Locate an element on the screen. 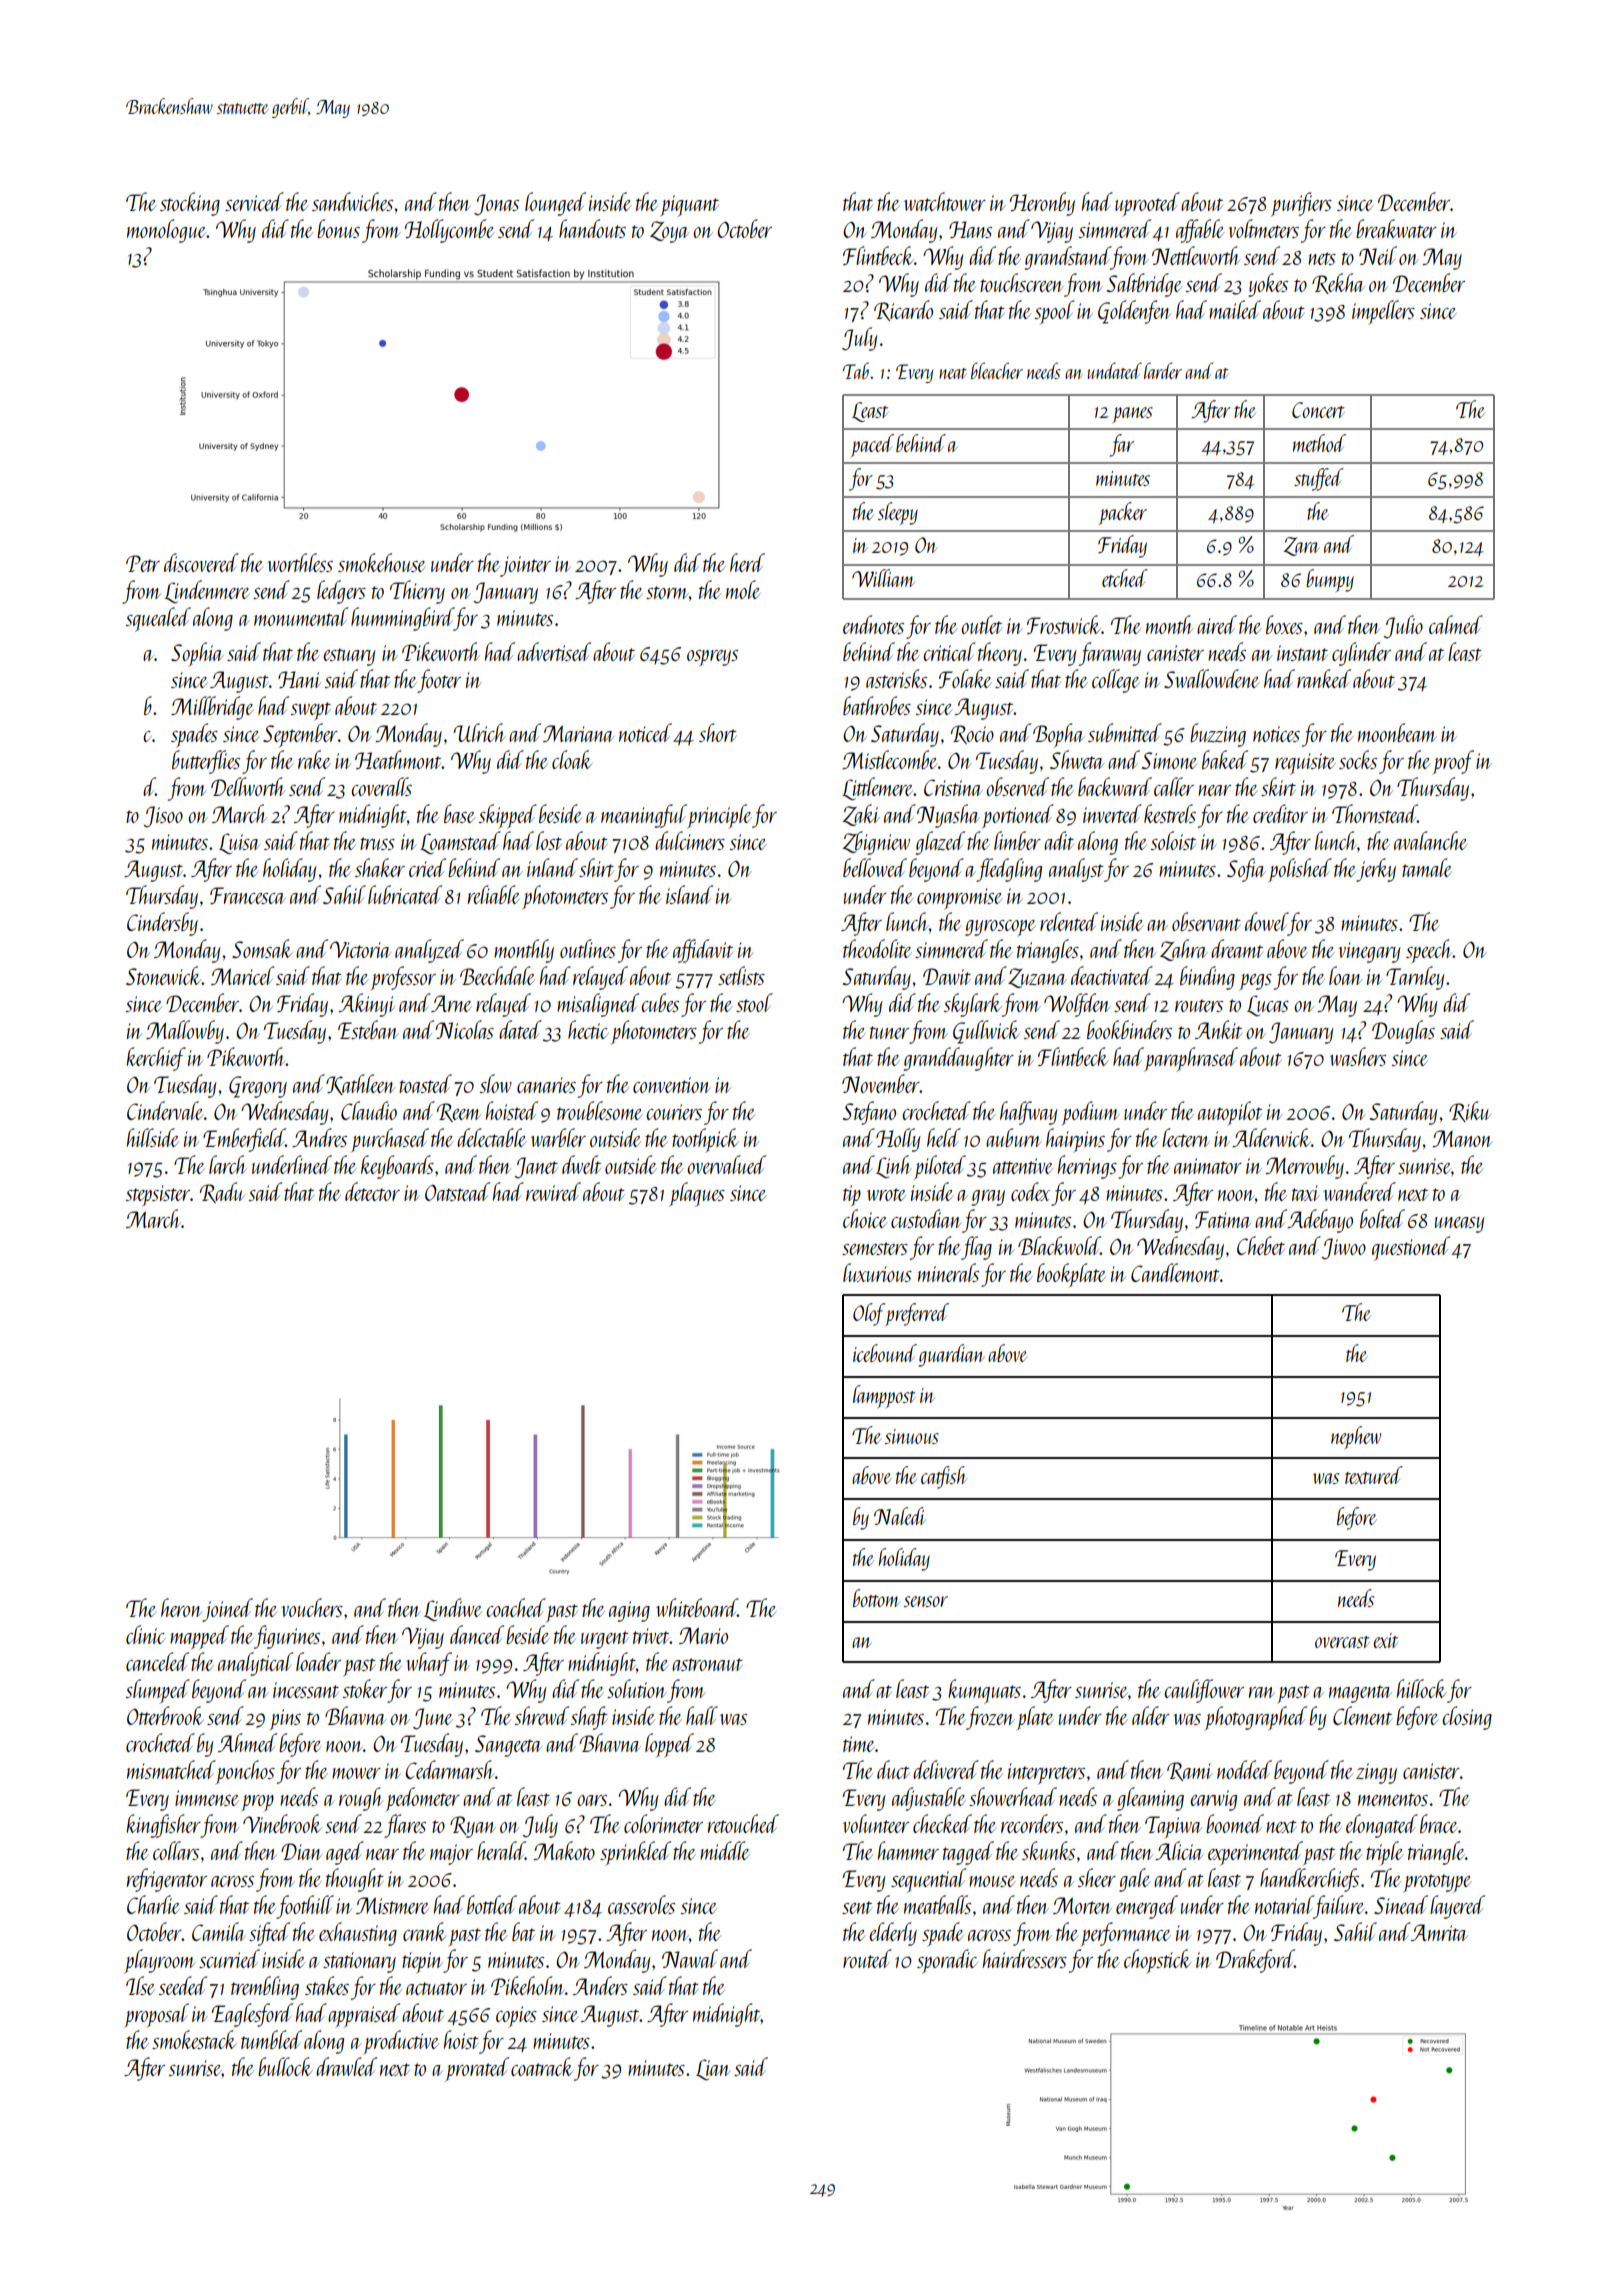  moonbeam is located at coordinates (1397, 732).
